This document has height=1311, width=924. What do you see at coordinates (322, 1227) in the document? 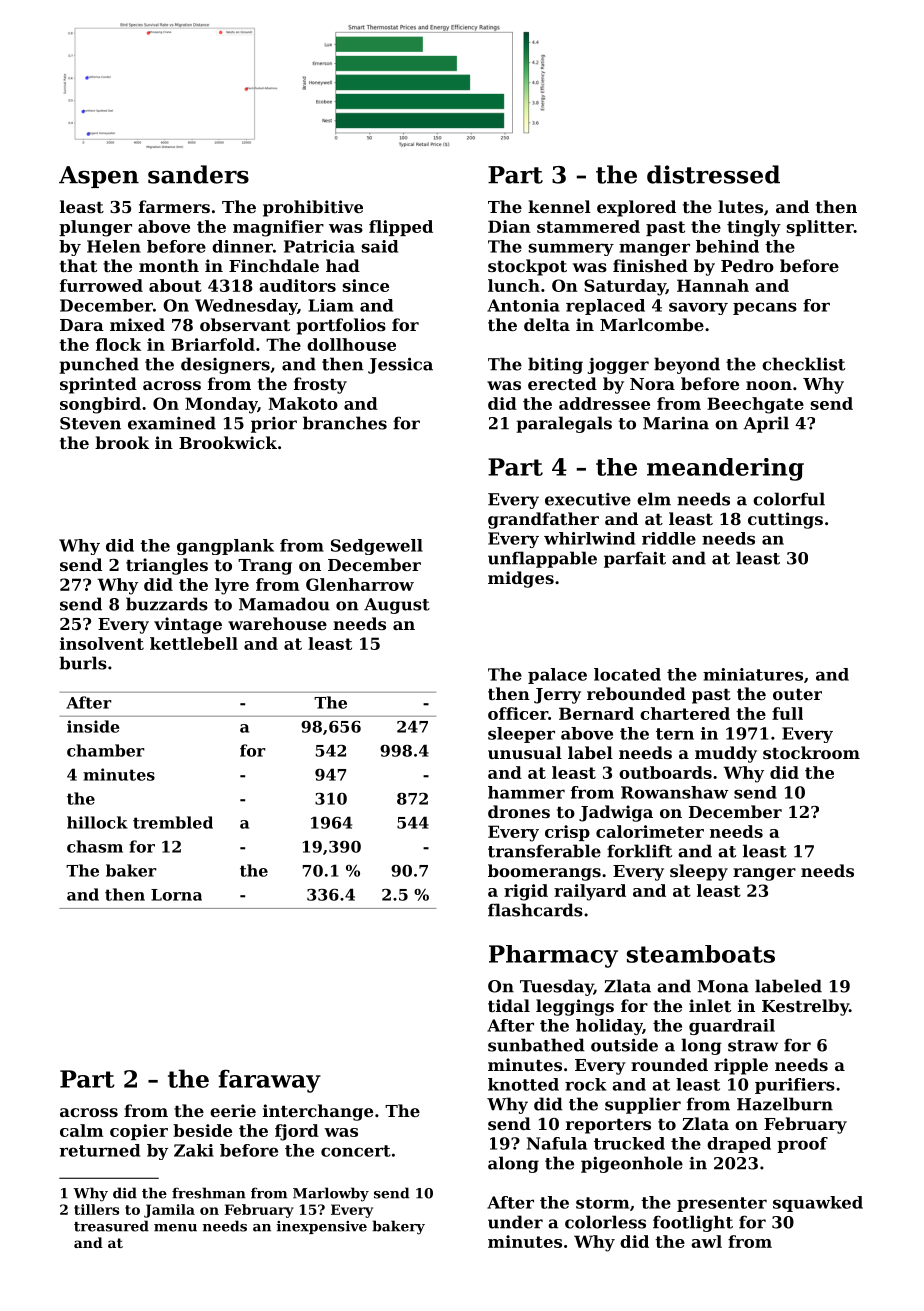
I see `inexpensive` at bounding box center [322, 1227].
